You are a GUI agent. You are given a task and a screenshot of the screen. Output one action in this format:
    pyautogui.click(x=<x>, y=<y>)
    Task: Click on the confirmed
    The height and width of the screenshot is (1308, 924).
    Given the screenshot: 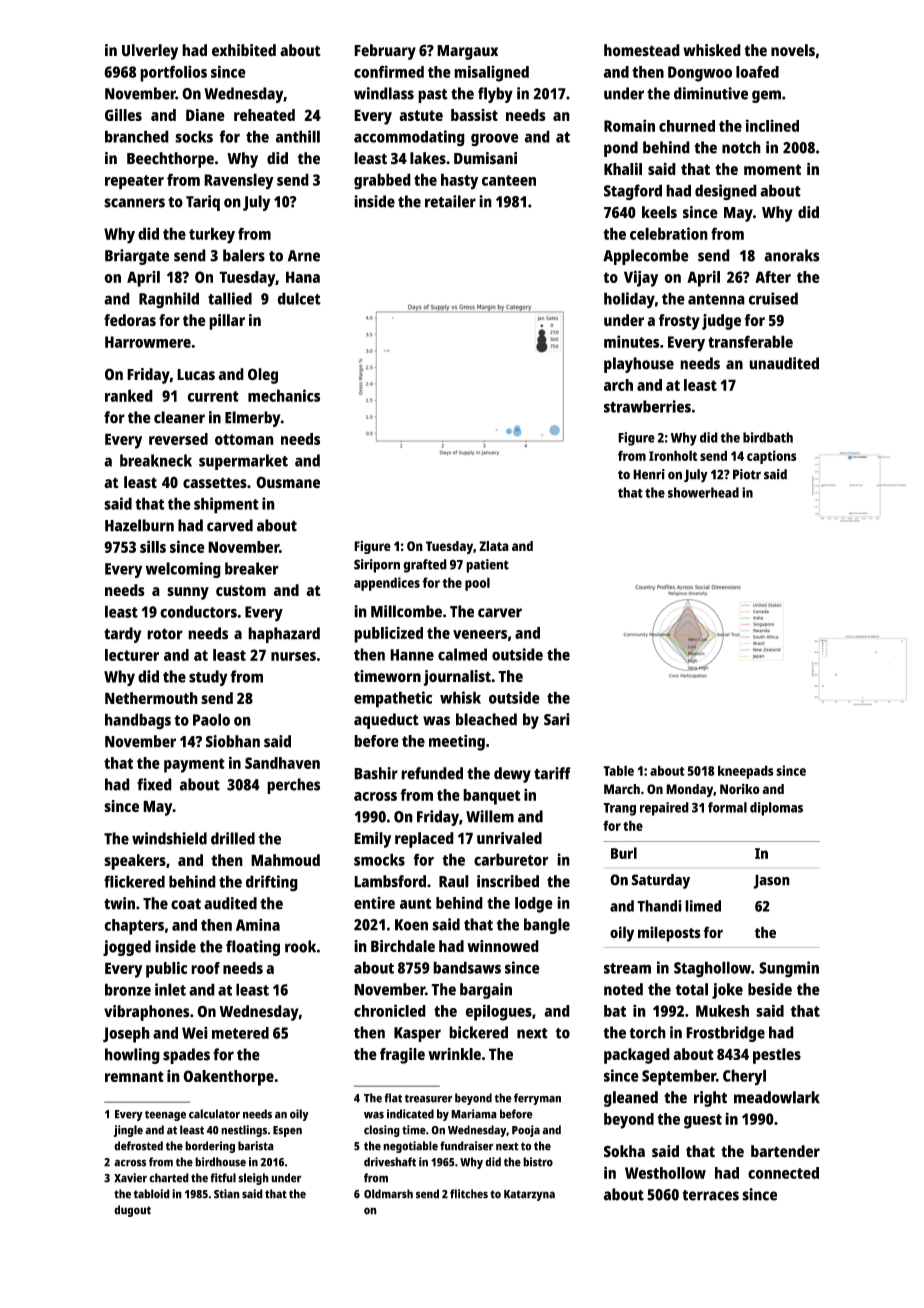 What is the action you would take?
    pyautogui.click(x=389, y=71)
